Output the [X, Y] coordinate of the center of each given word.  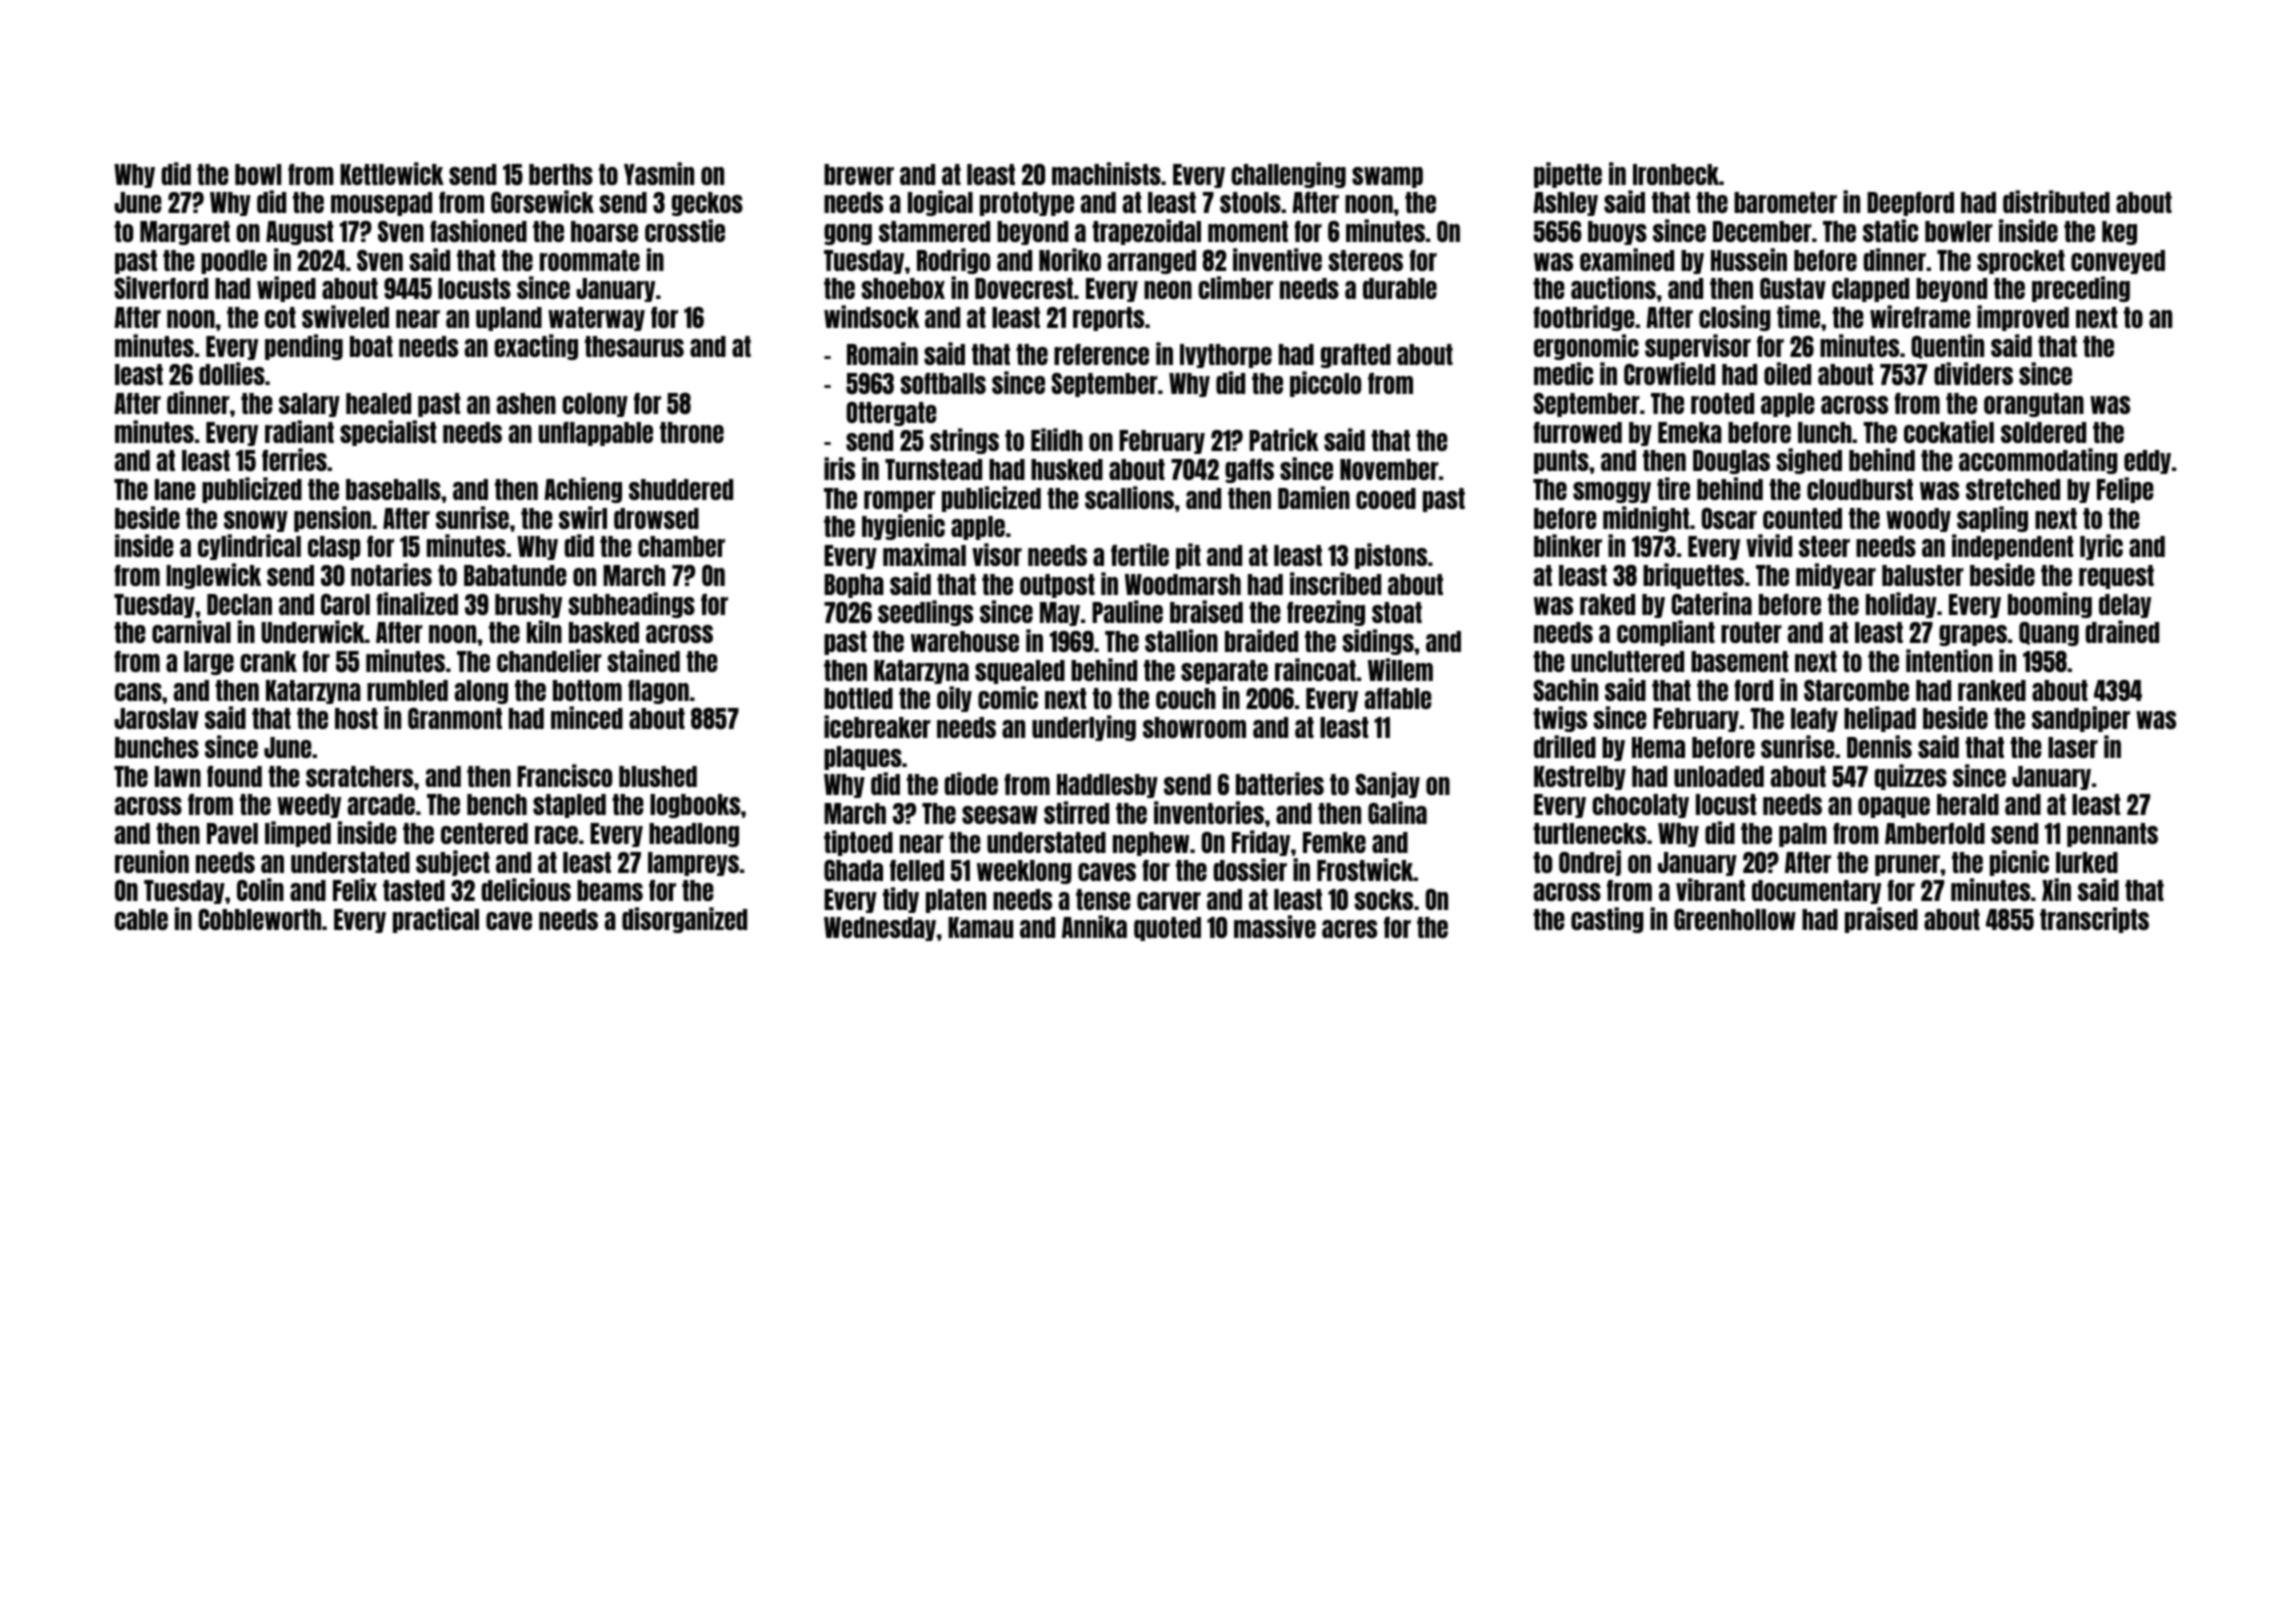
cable [141, 919]
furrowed [1577, 432]
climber [1235, 287]
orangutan [2034, 405]
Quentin [1947, 346]
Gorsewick [542, 201]
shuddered [681, 489]
